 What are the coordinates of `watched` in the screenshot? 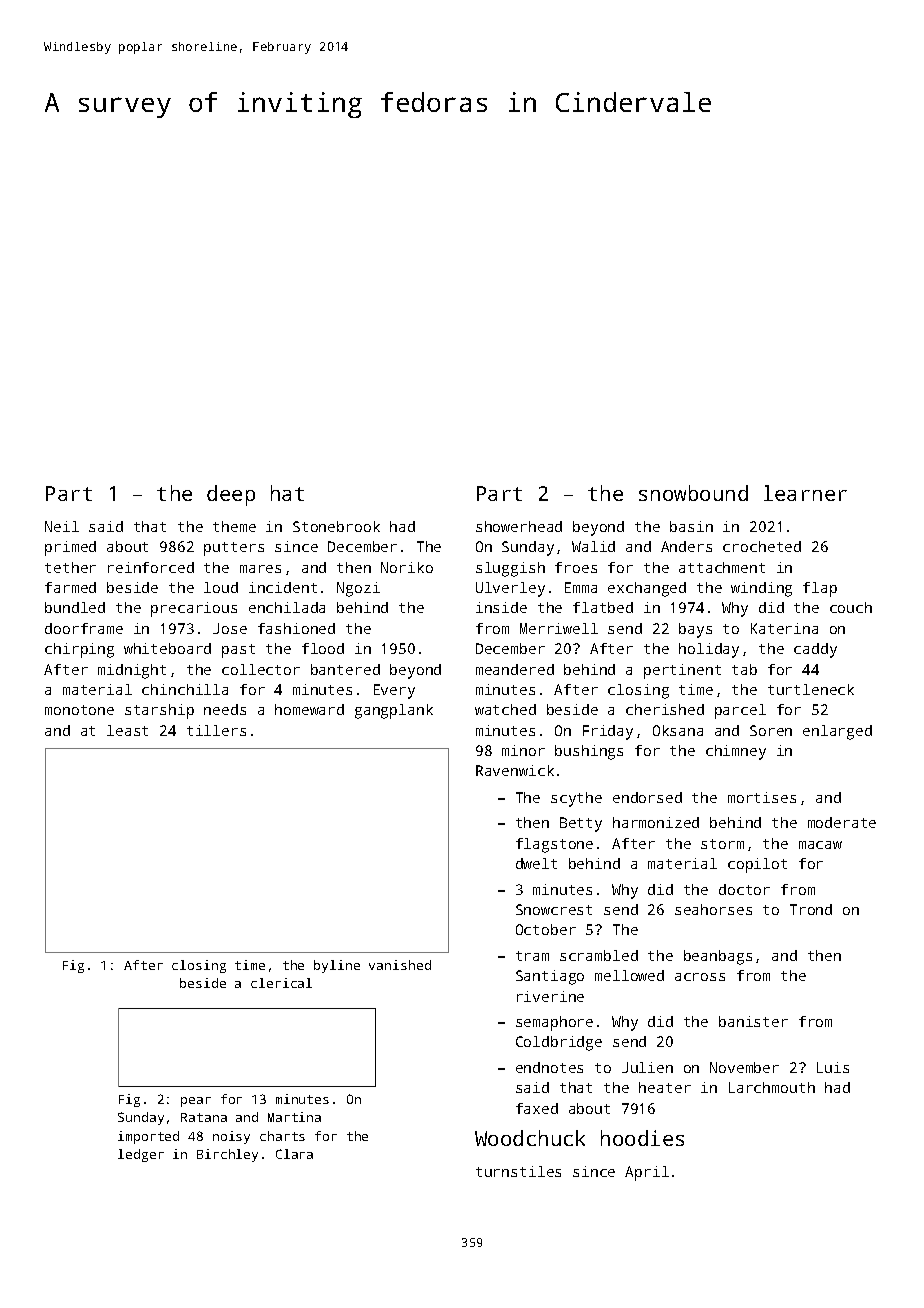 It's located at (505, 709).
